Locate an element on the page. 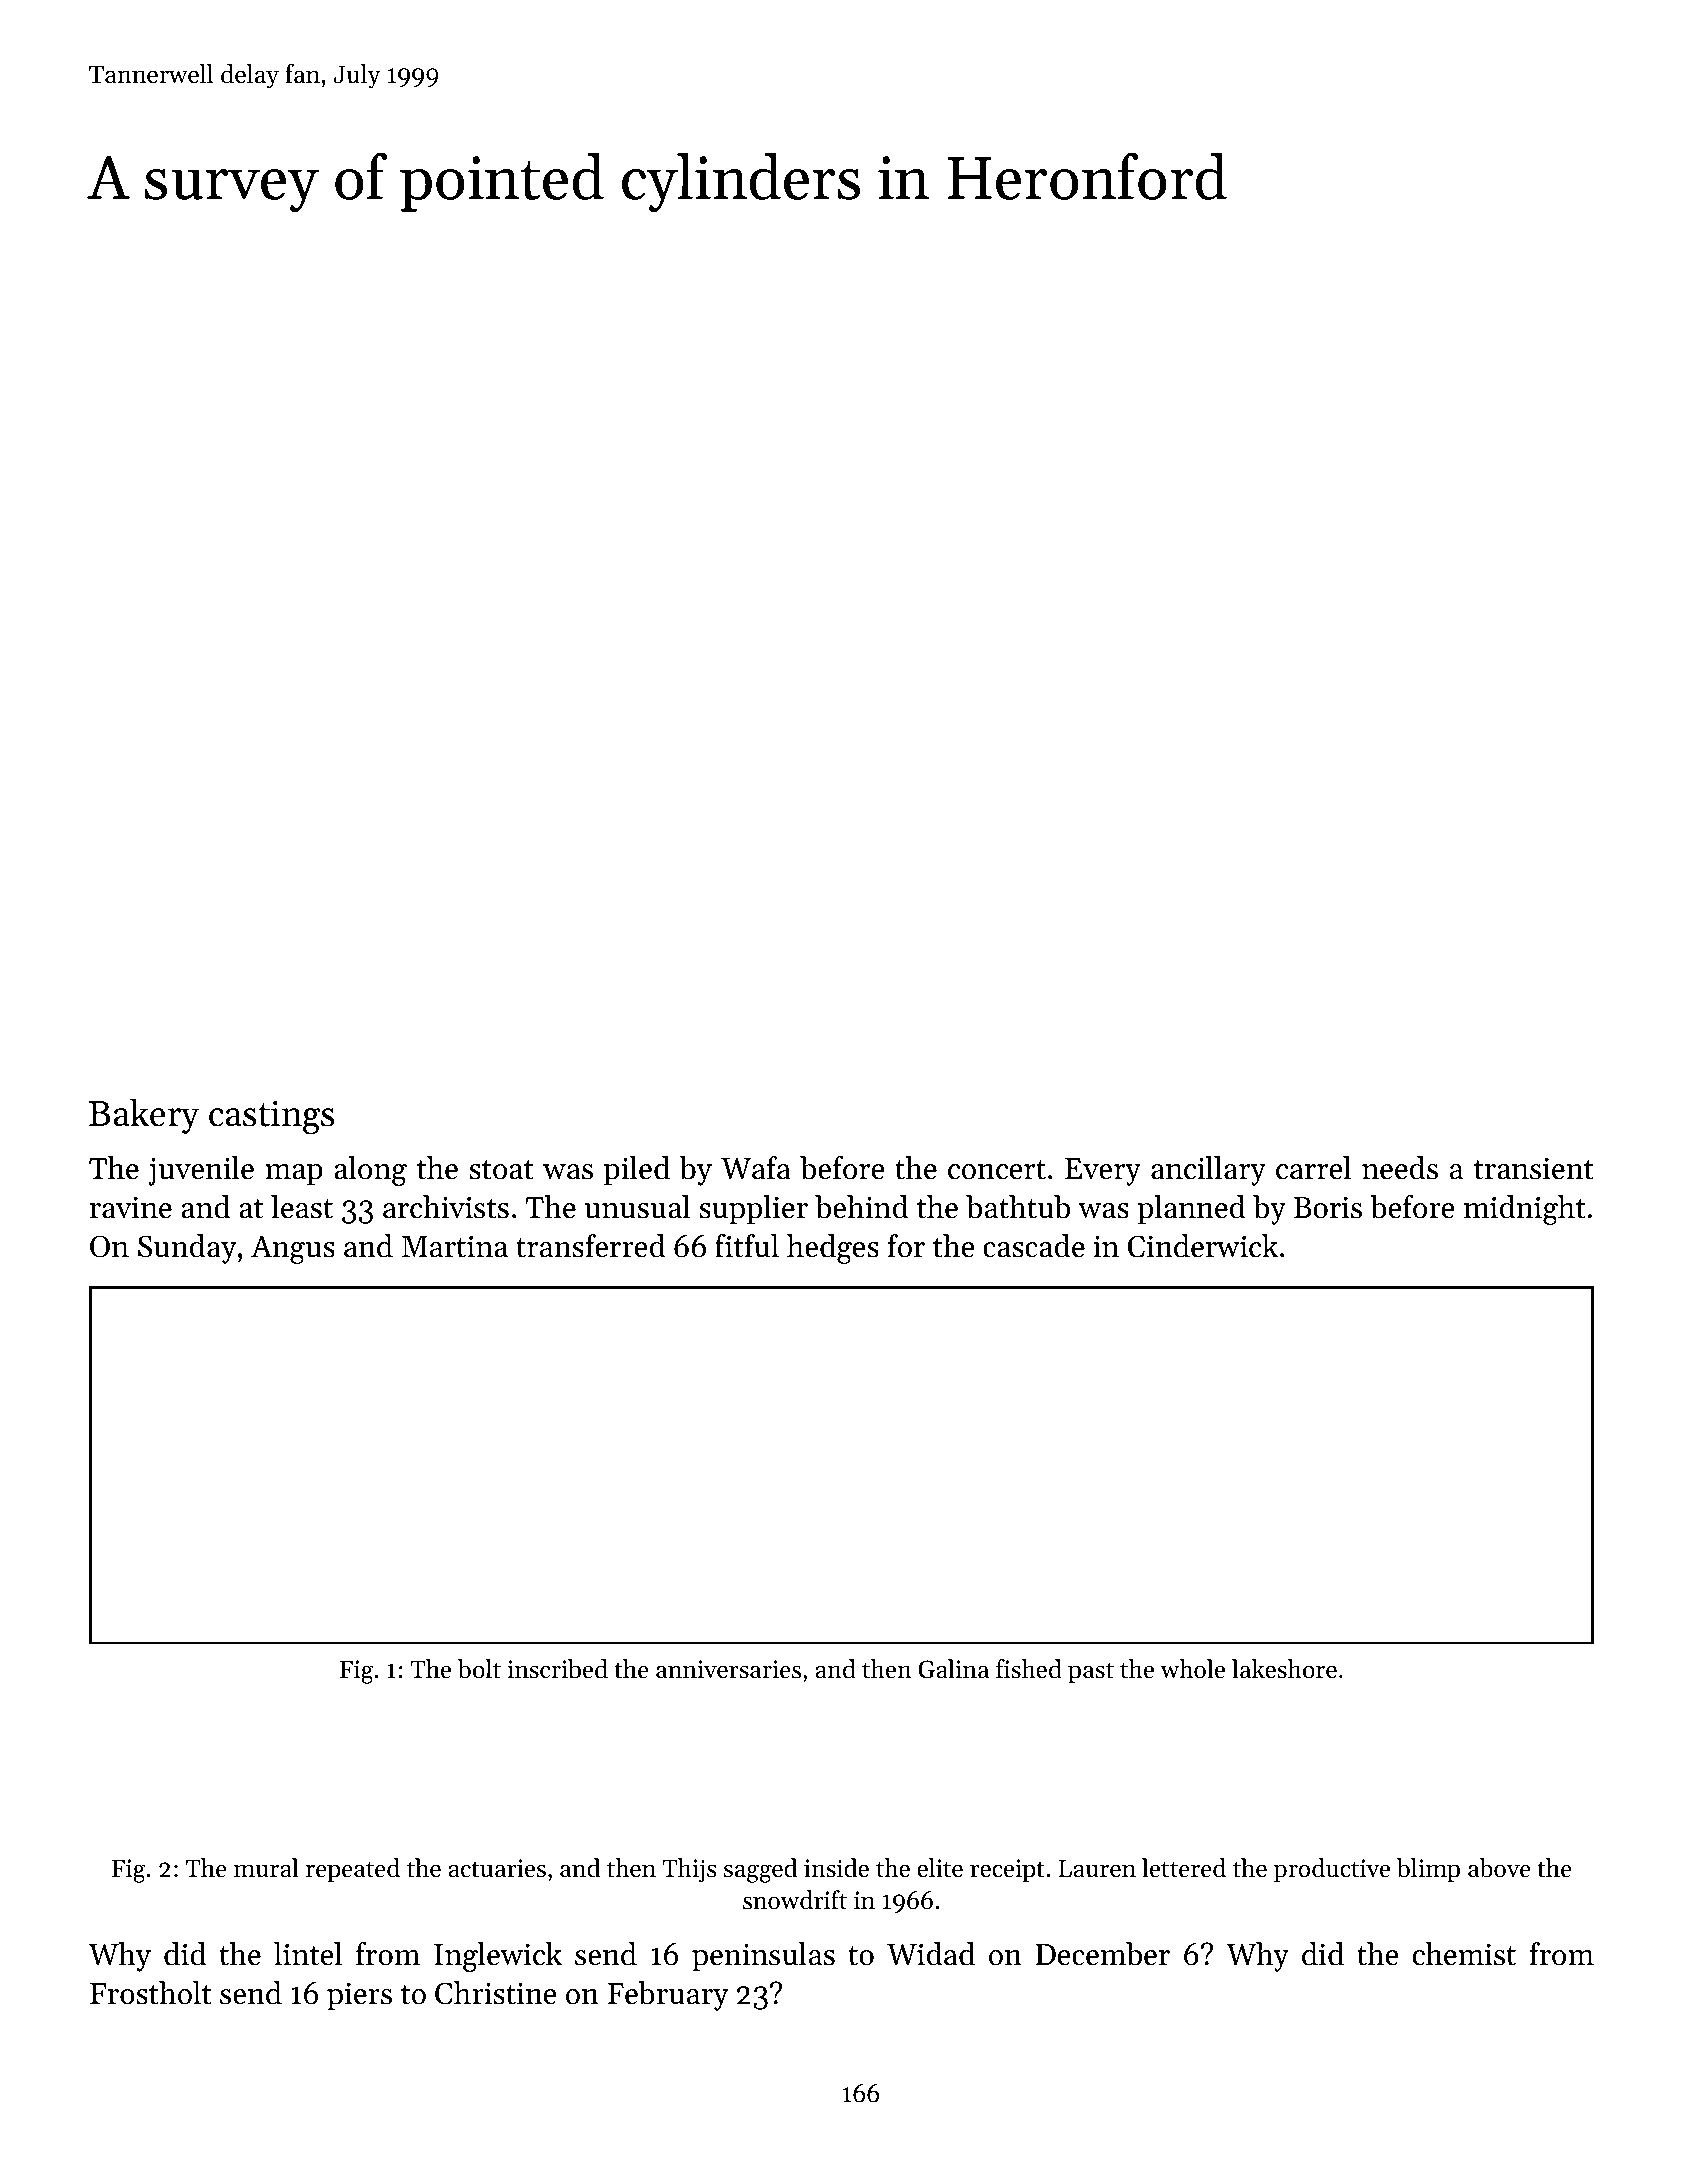  transient is located at coordinates (1534, 1168).
